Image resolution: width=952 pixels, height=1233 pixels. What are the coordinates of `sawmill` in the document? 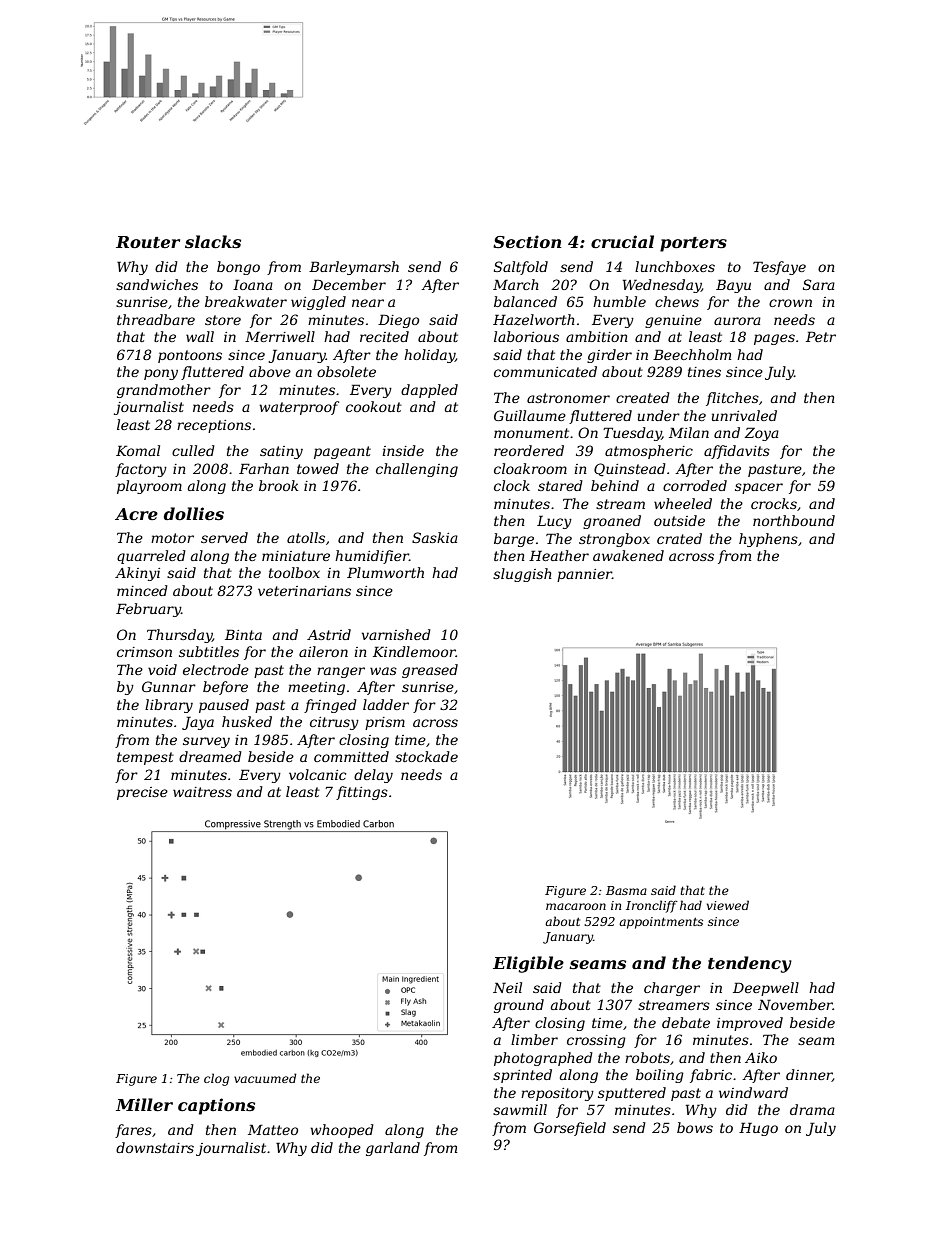 It's located at (520, 1109).
